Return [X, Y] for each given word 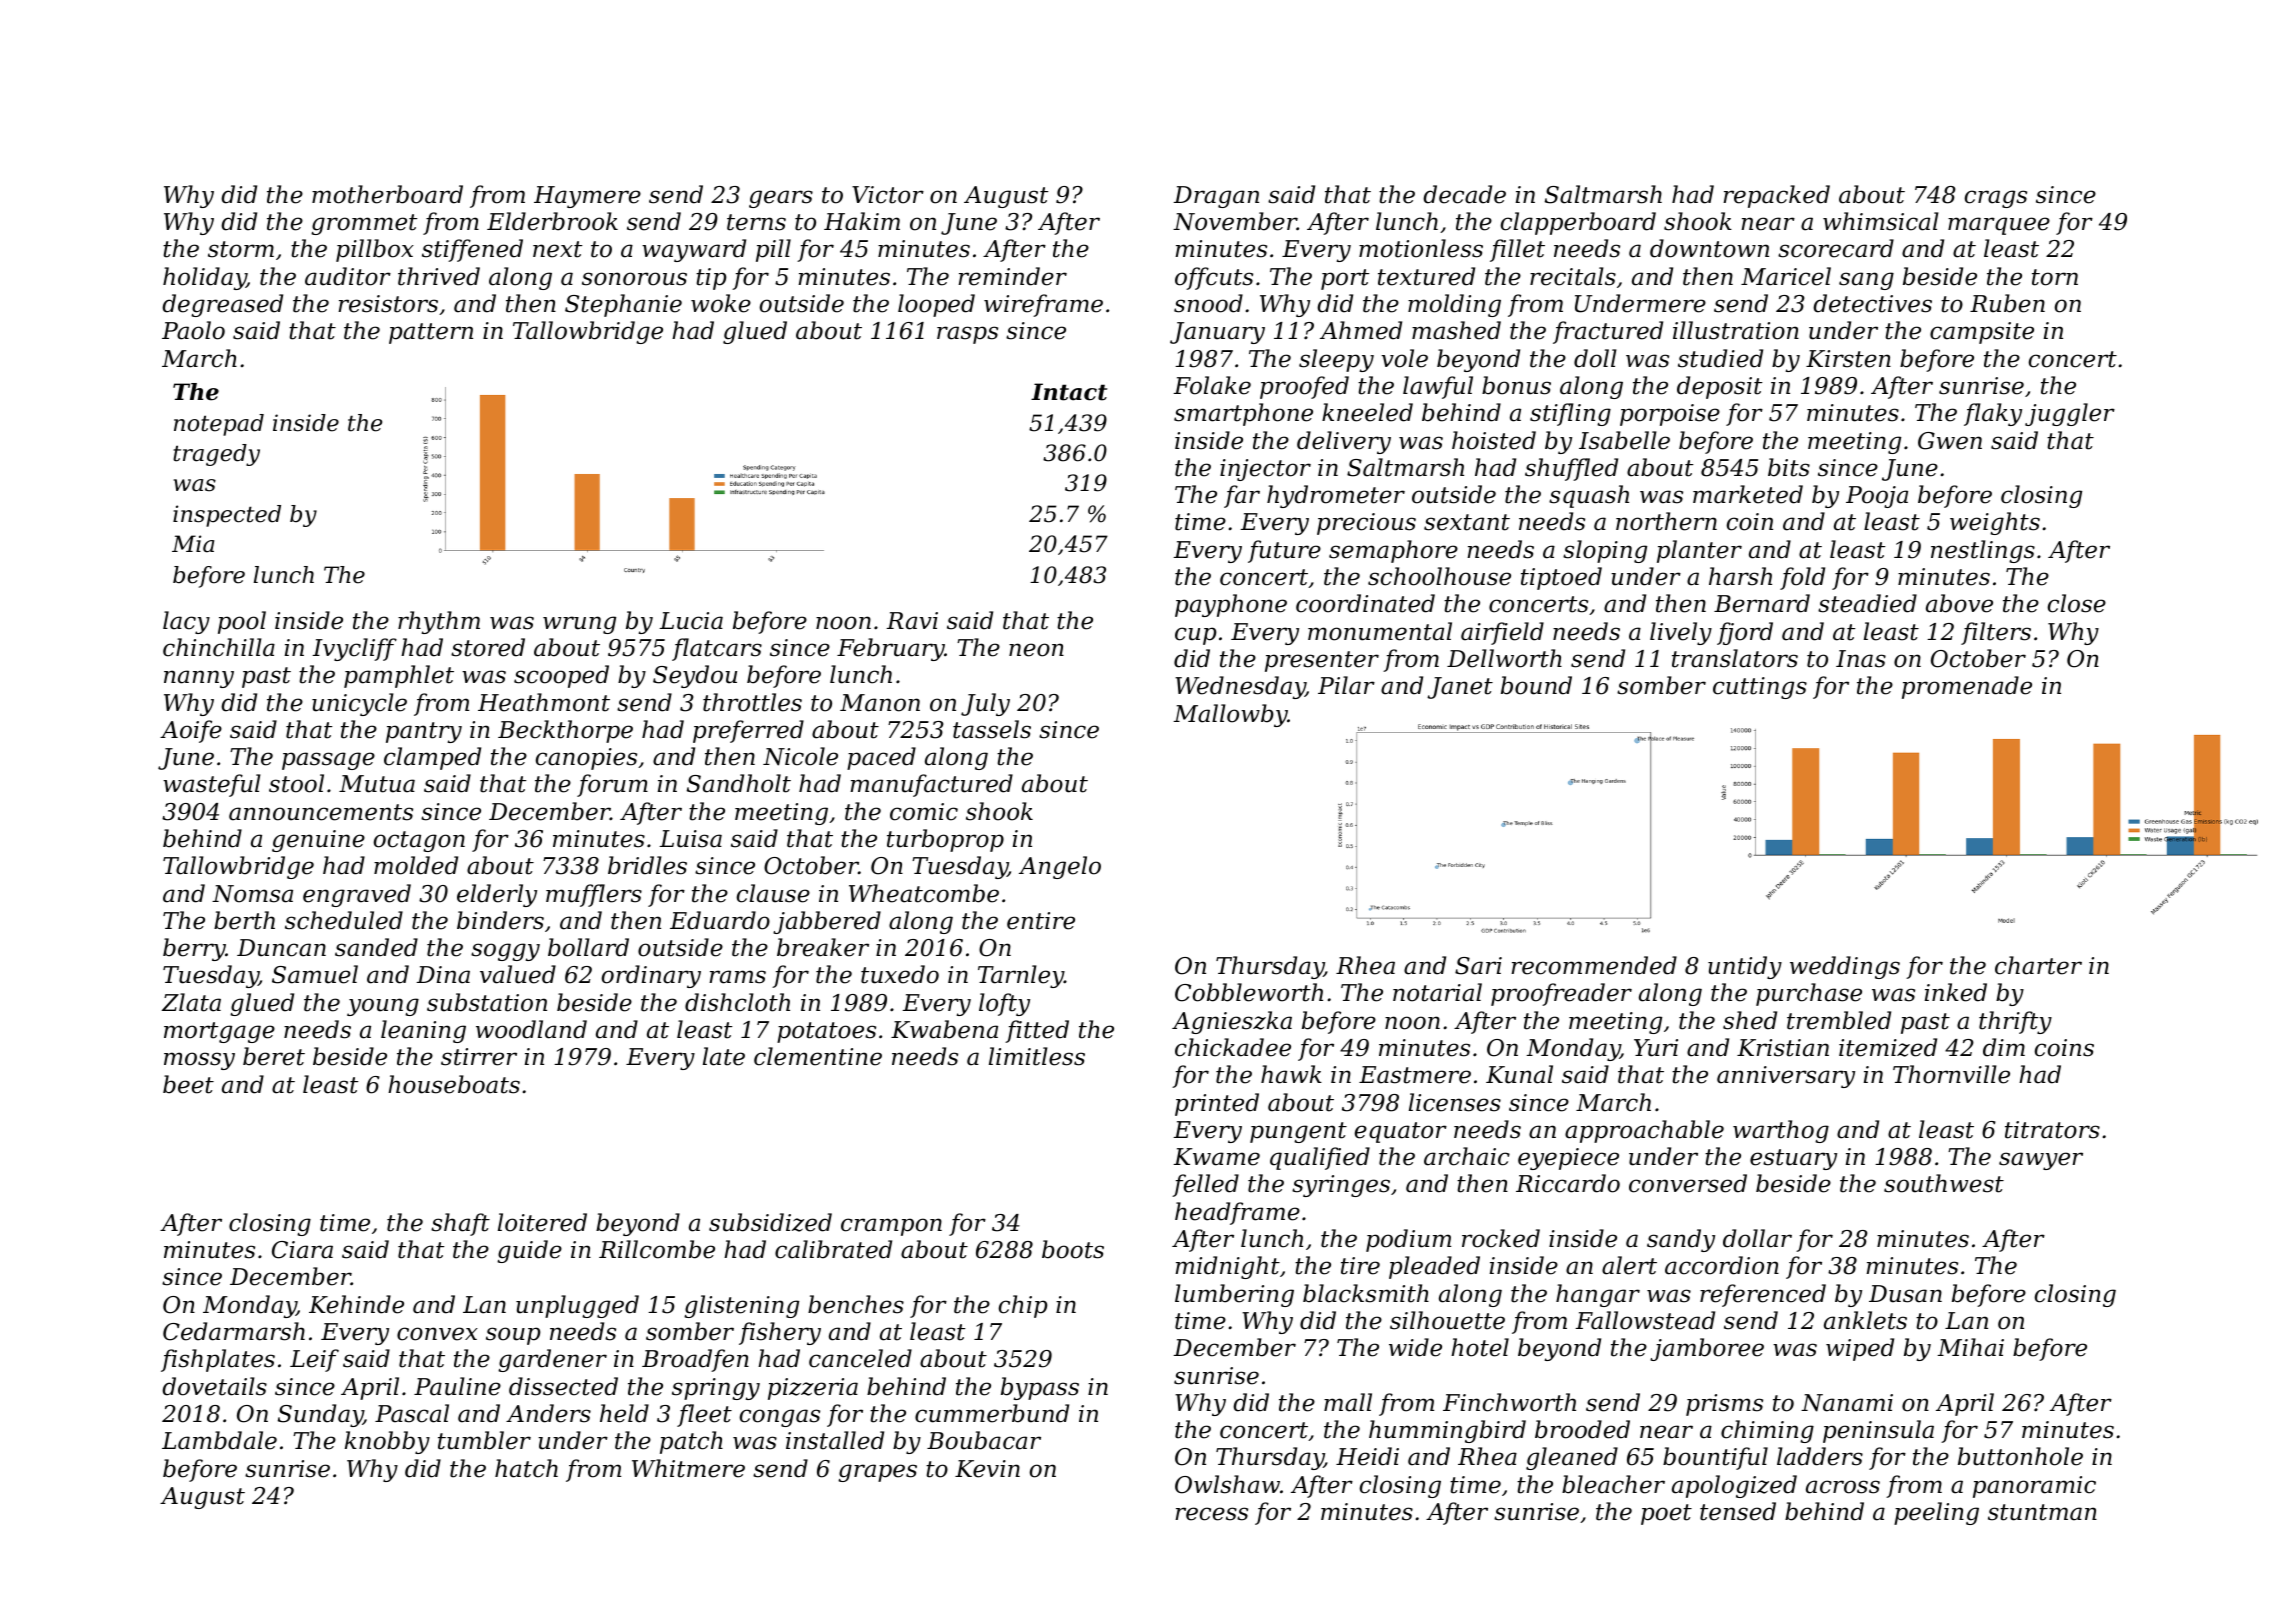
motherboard [387, 194]
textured [1426, 276]
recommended [1594, 965]
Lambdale [219, 1440]
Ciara [302, 1250]
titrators [2052, 1130]
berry [194, 949]
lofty [1004, 1004]
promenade [1967, 687]
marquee [1999, 226]
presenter [1322, 661]
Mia [193, 544]
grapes [877, 1473]
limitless [1037, 1056]
